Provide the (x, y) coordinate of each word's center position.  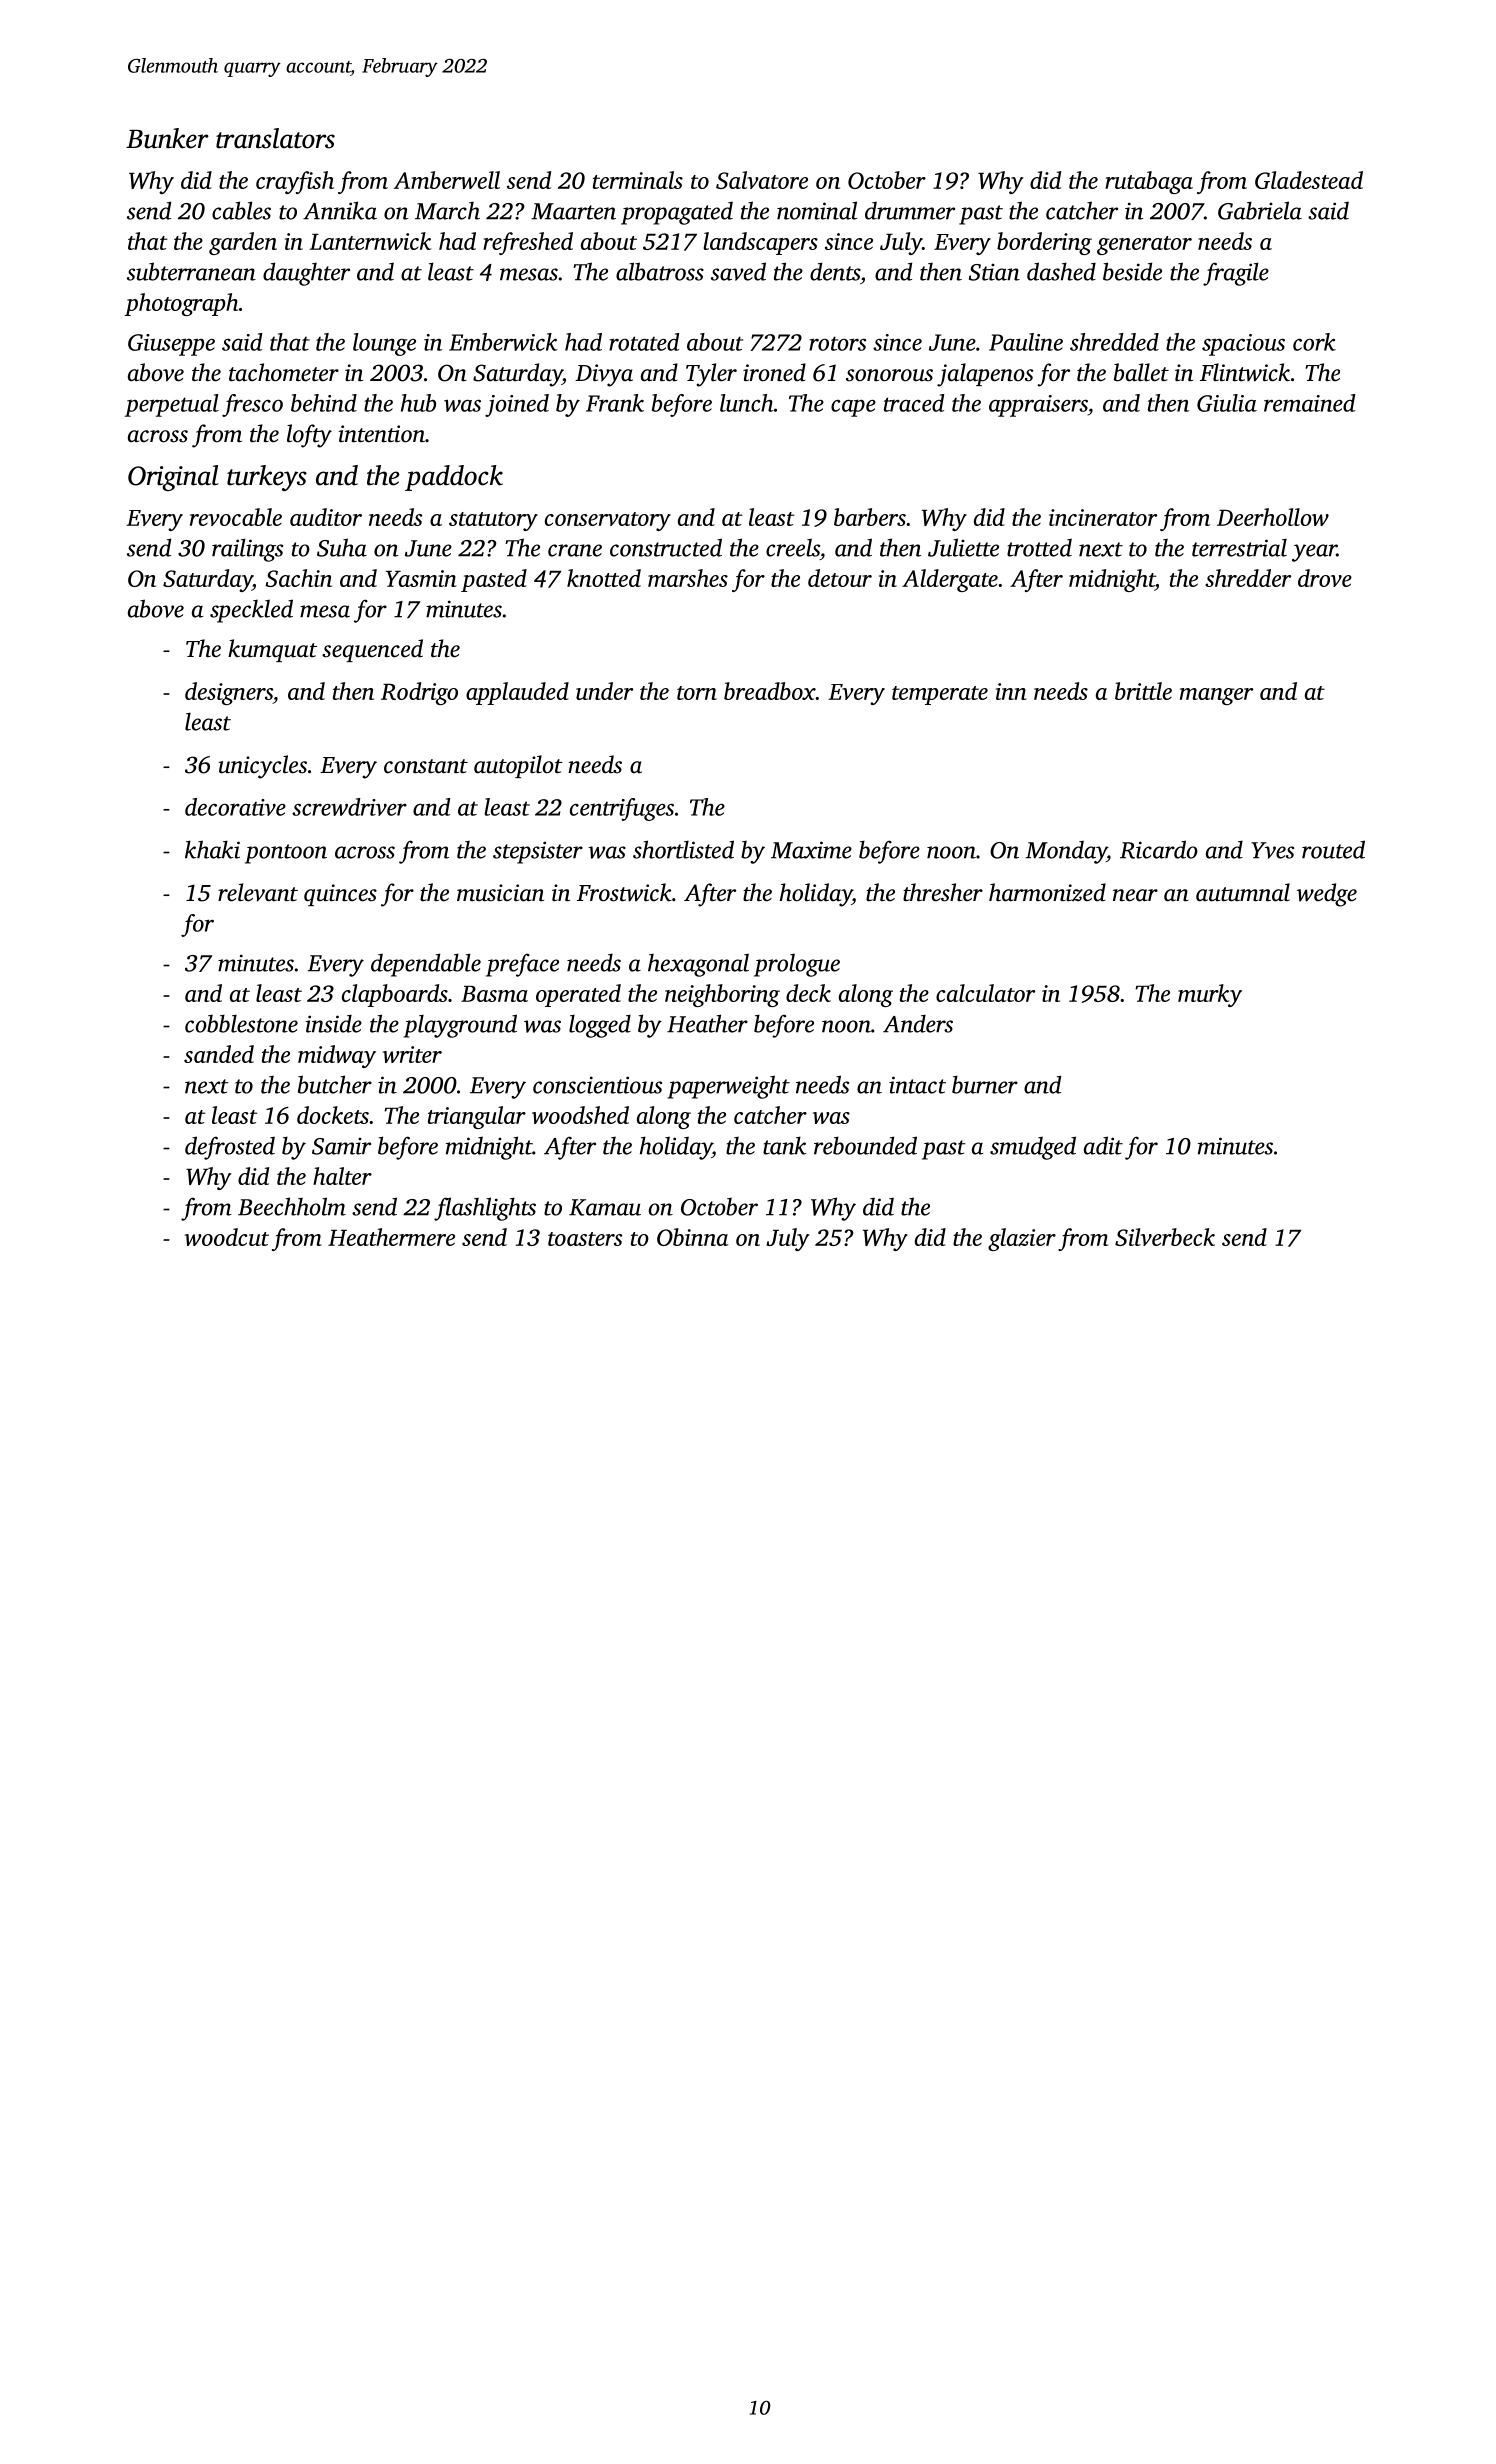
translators (275, 138)
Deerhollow (1273, 517)
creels (793, 547)
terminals (638, 180)
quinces (340, 895)
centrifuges (622, 809)
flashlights (485, 1209)
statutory (493, 521)
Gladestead (1309, 180)
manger (1216, 696)
